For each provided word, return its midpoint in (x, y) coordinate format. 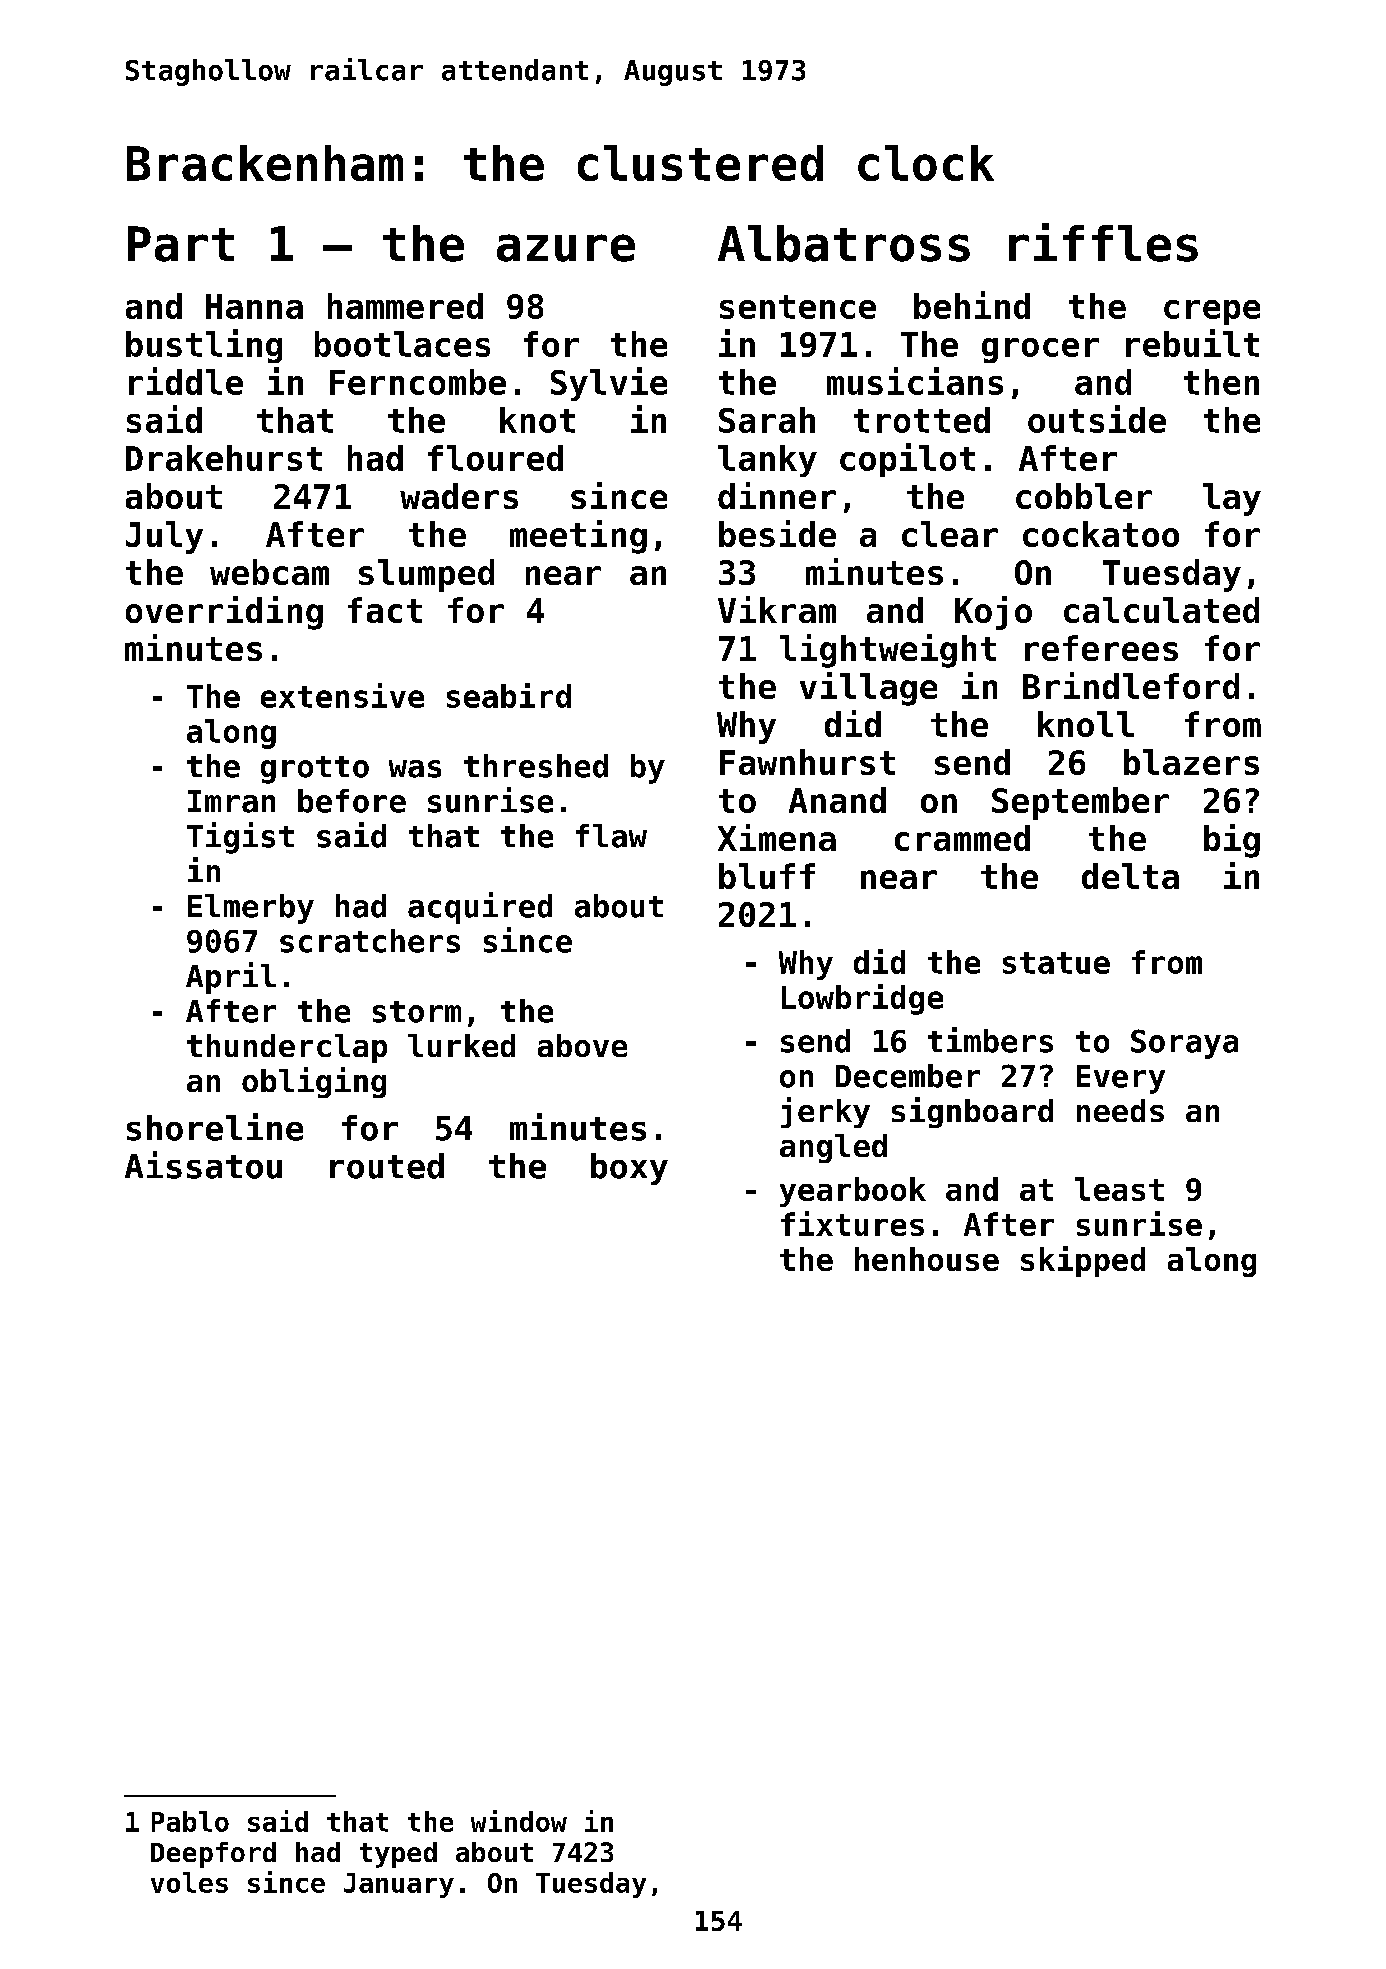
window (519, 1821)
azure (566, 248)
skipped (1083, 1261)
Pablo (190, 1821)
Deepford (213, 1855)
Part (181, 244)
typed (398, 1855)
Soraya (1184, 1044)
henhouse (927, 1259)
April (231, 978)
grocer (1040, 350)
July (164, 537)
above (582, 1045)
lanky (767, 461)
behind (972, 305)
